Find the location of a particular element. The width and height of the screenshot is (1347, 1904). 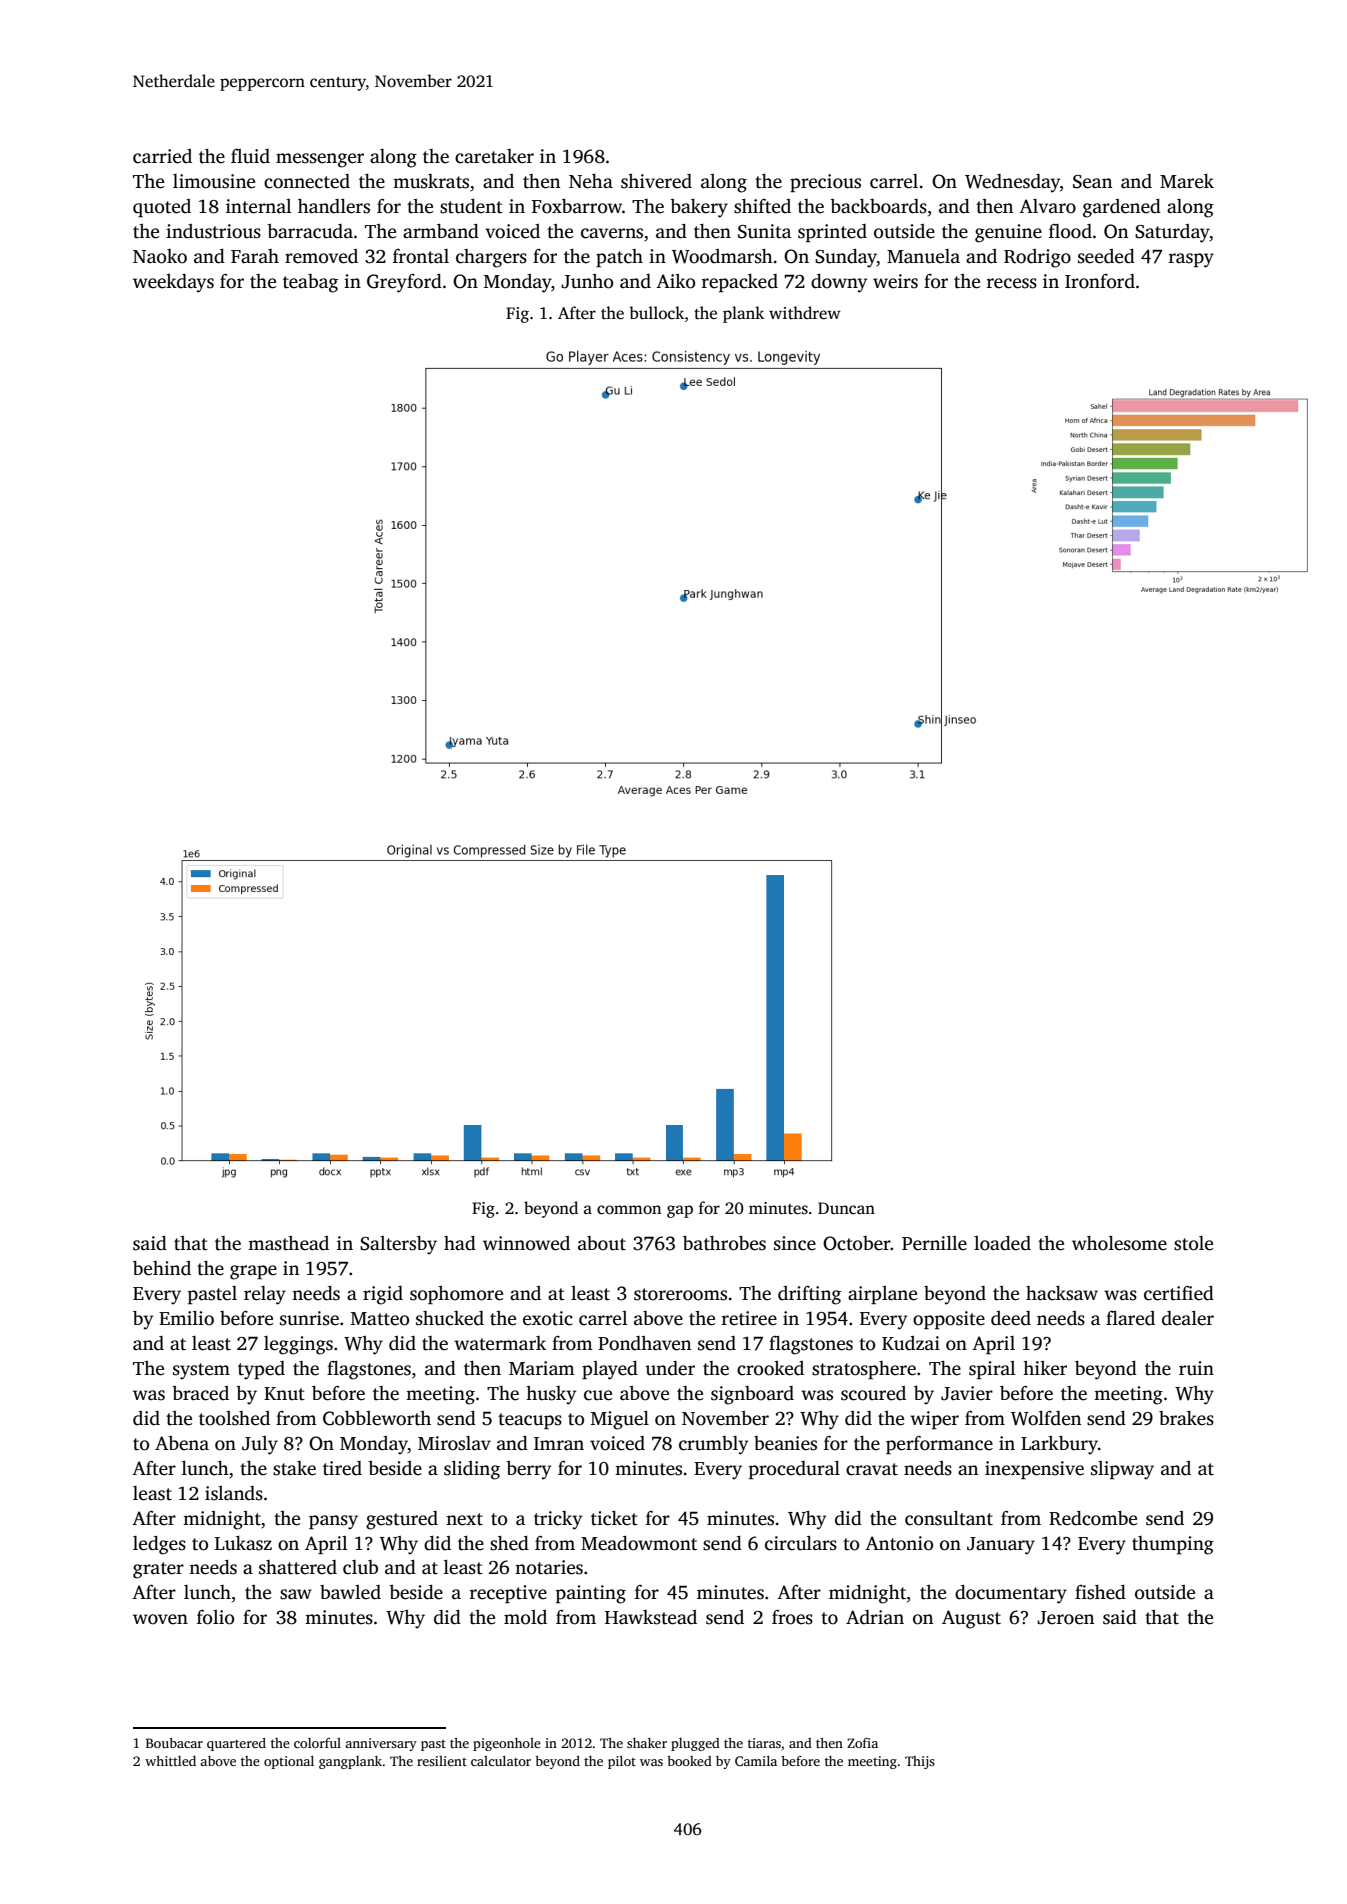

handlers is located at coordinates (334, 206).
